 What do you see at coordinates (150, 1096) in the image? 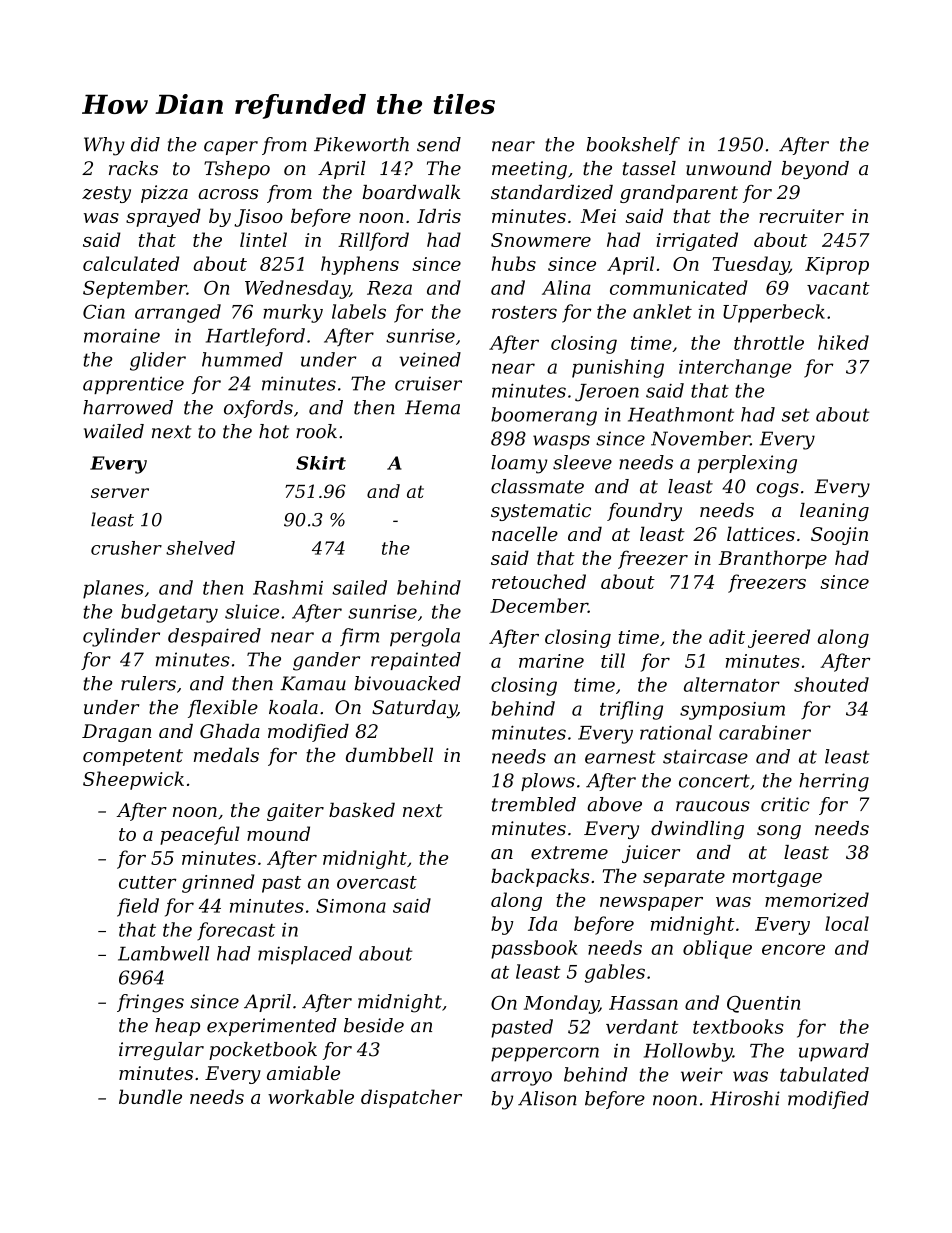
I see `bundle` at bounding box center [150, 1096].
